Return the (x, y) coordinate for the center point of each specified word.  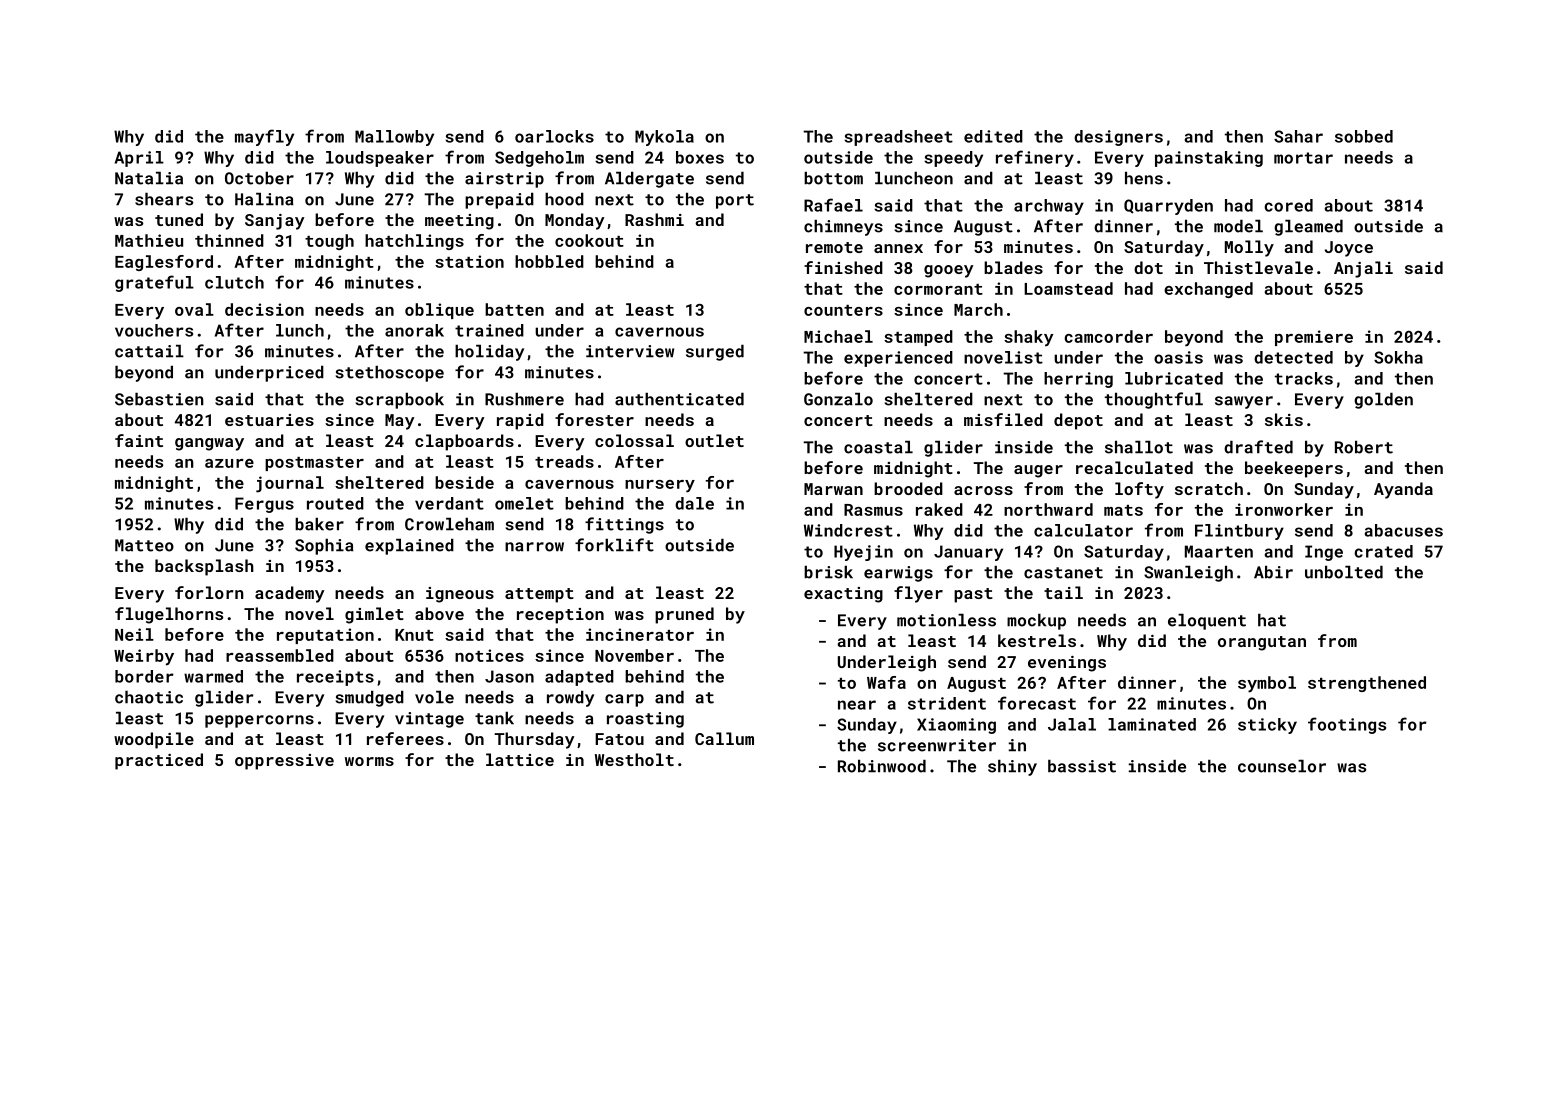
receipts (335, 678)
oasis (1178, 357)
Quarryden (1168, 207)
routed (335, 503)
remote (834, 247)
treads (564, 461)
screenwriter (937, 745)
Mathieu (149, 240)
